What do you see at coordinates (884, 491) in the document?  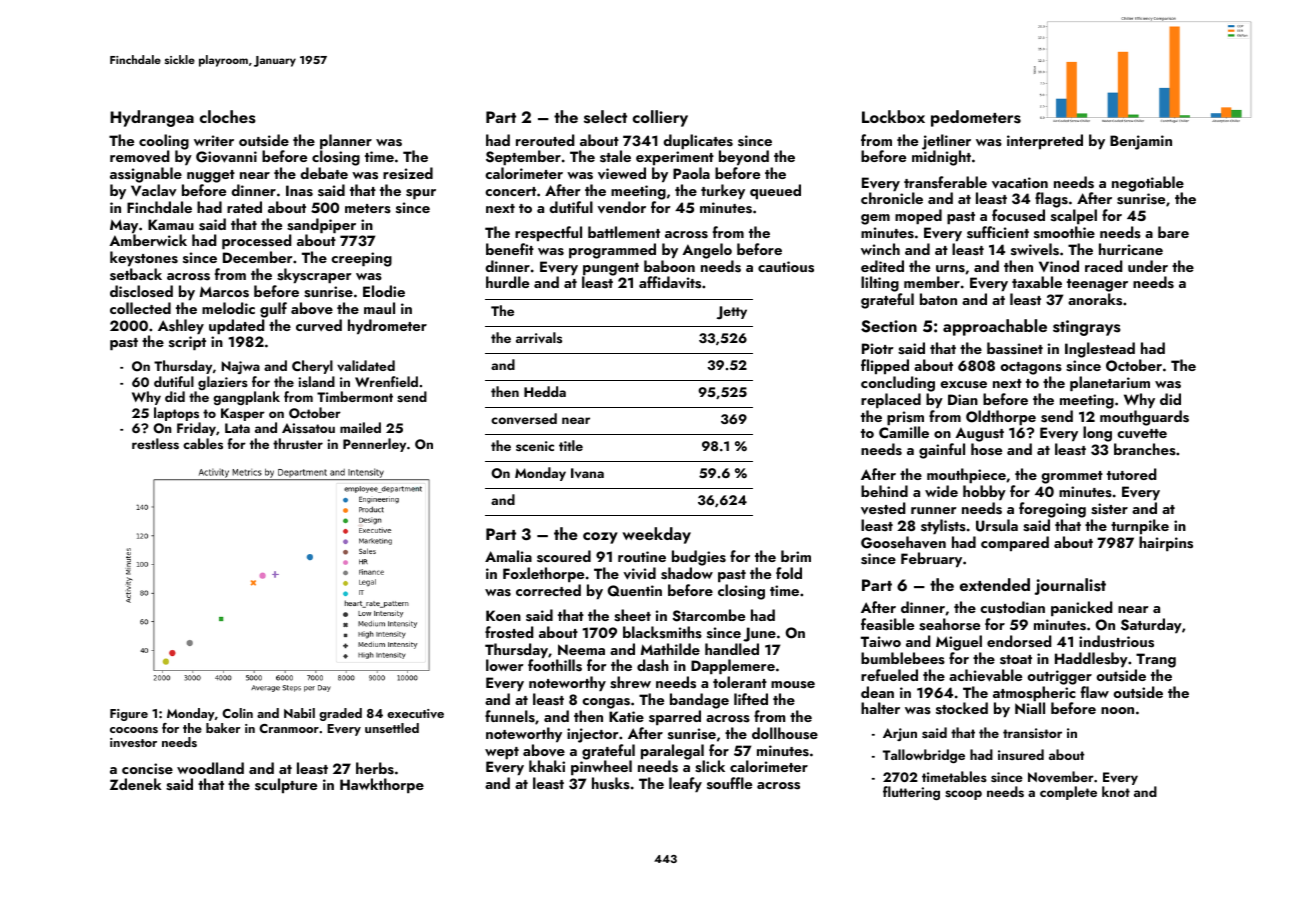 I see `behind` at bounding box center [884, 491].
